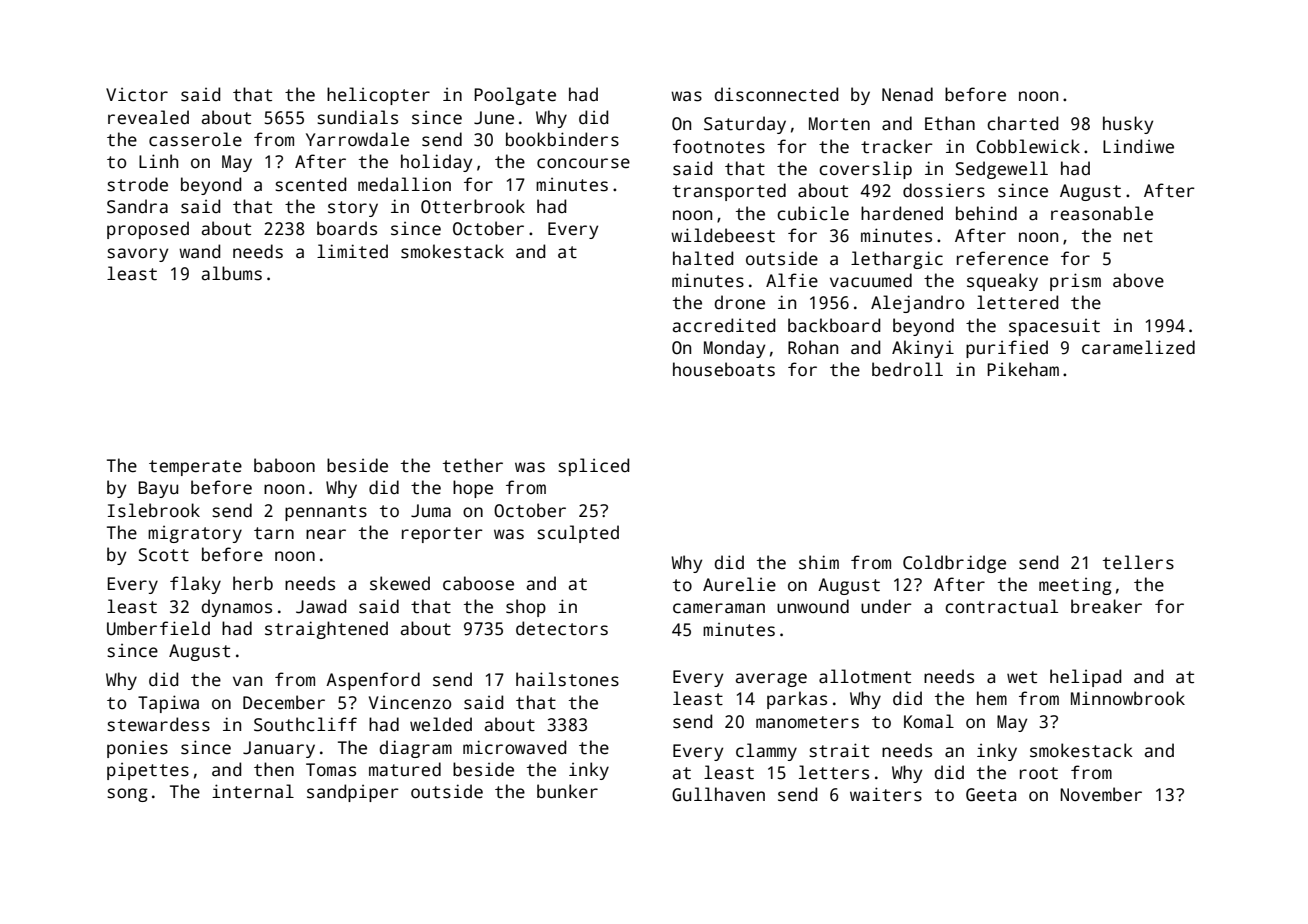 The width and height of the page is (1308, 924). I want to click on lethargic, so click(897, 260).
